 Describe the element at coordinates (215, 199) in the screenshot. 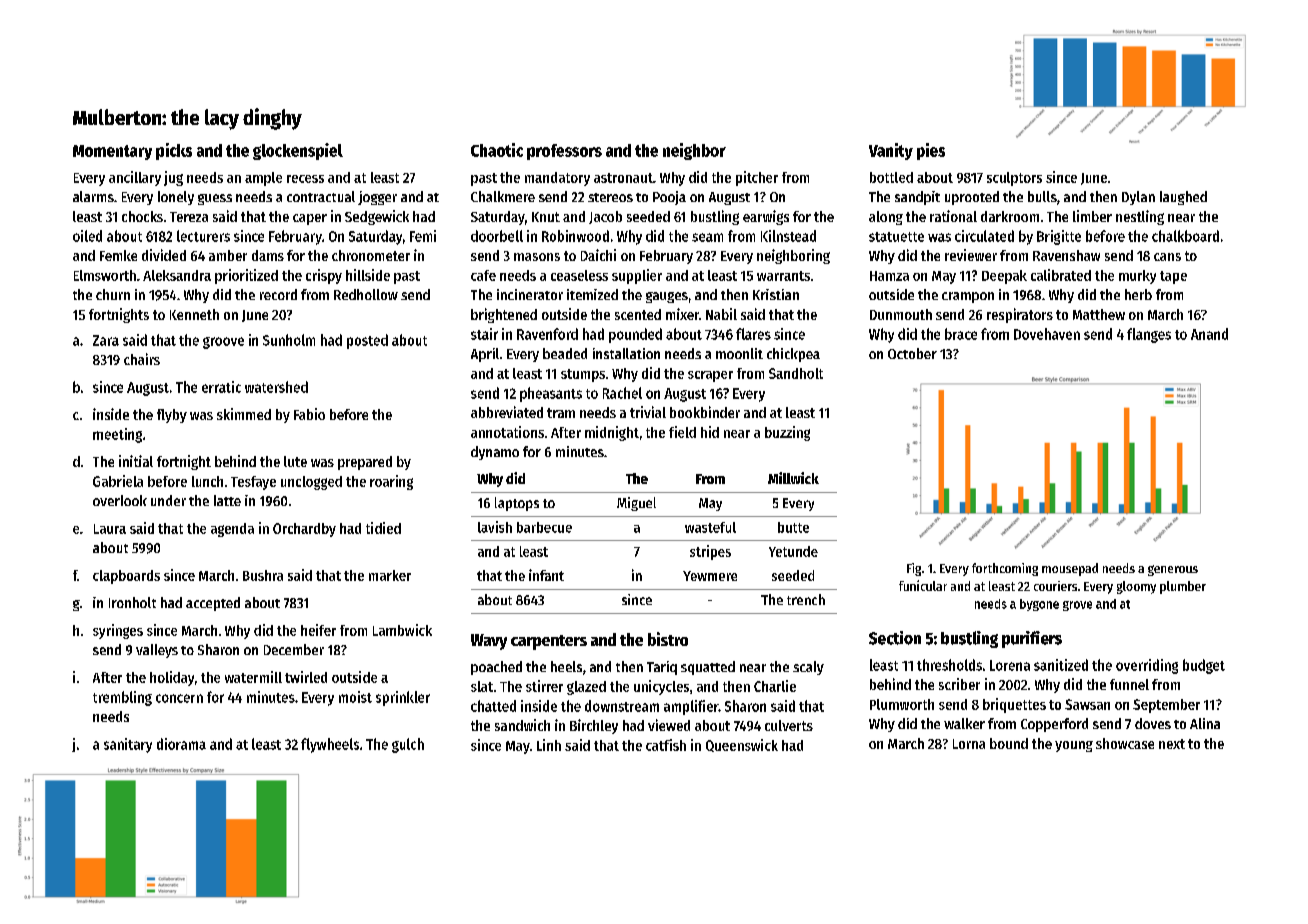

I see `guess` at that location.
